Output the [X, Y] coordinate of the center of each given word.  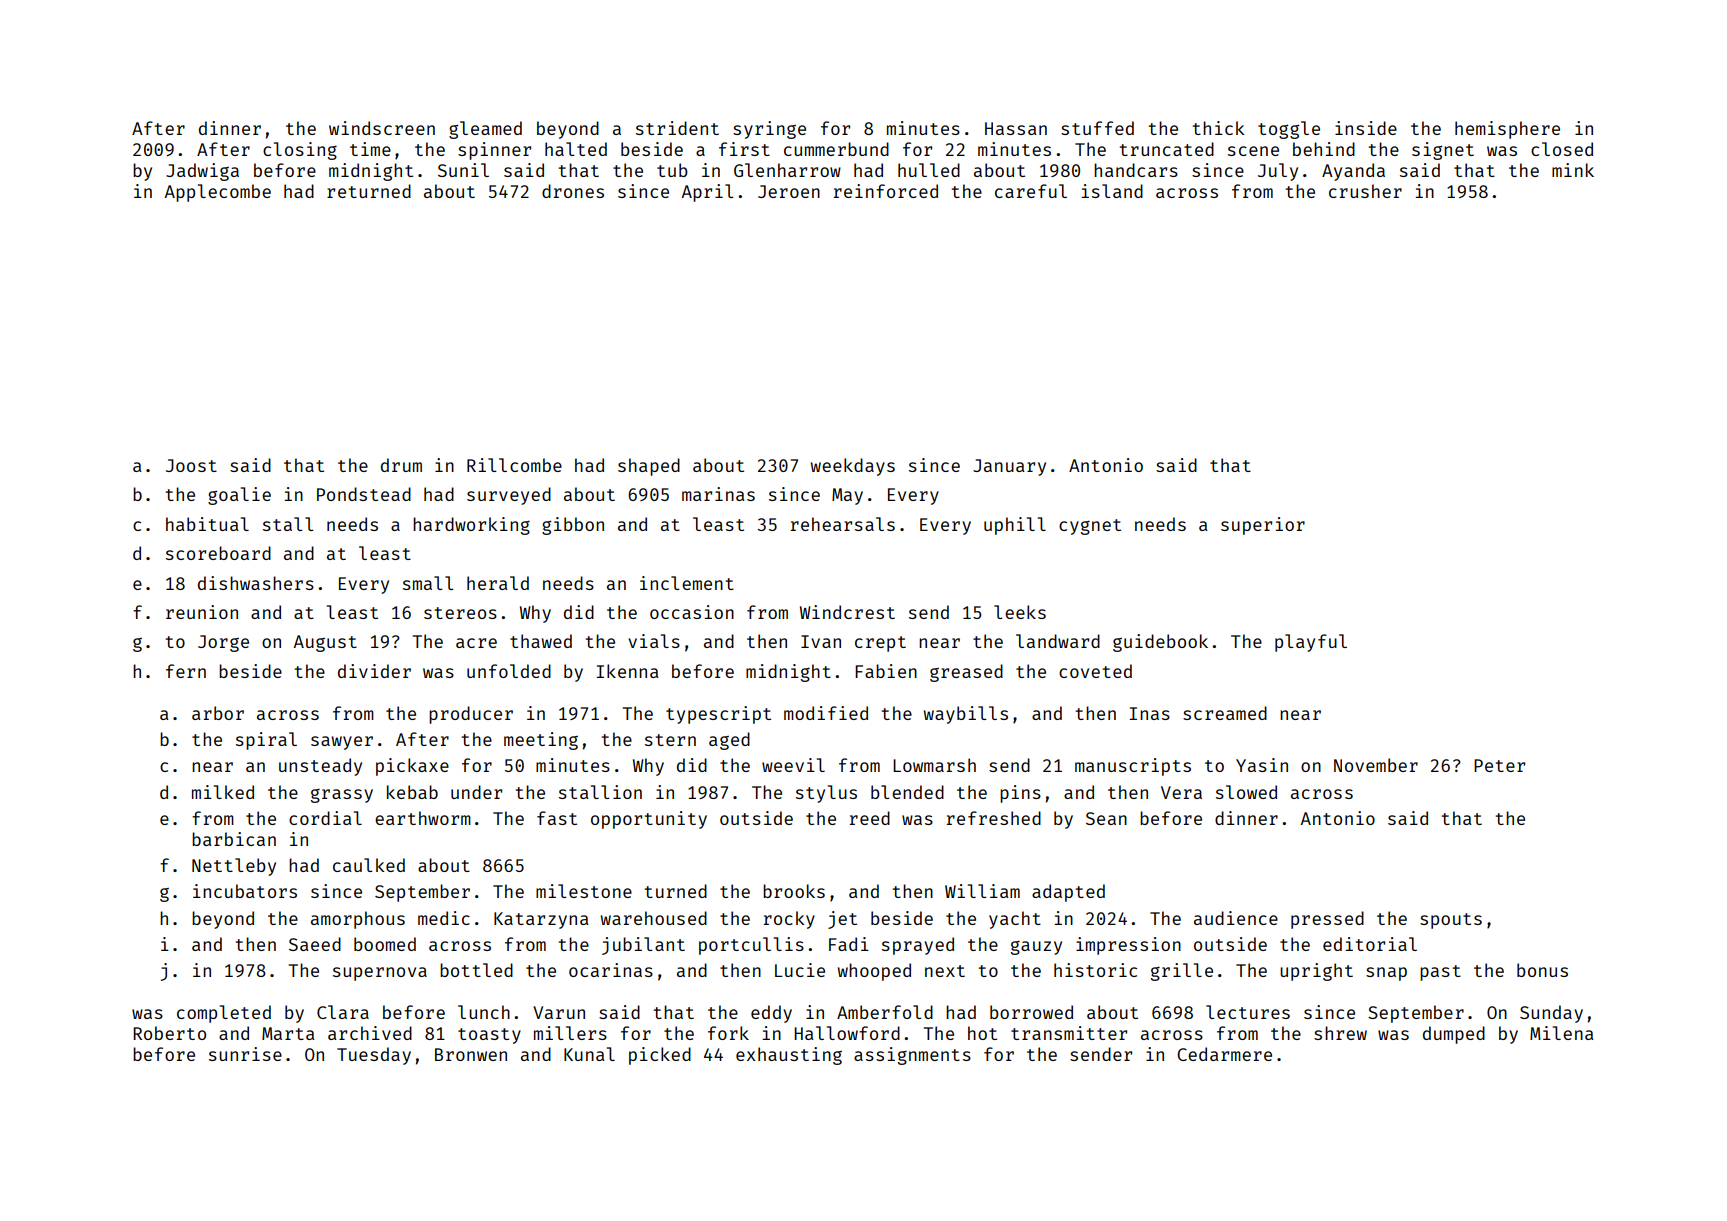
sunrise [245, 1054]
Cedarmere [1224, 1054]
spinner [494, 151]
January [1009, 467]
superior [1263, 526]
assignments [912, 1056]
